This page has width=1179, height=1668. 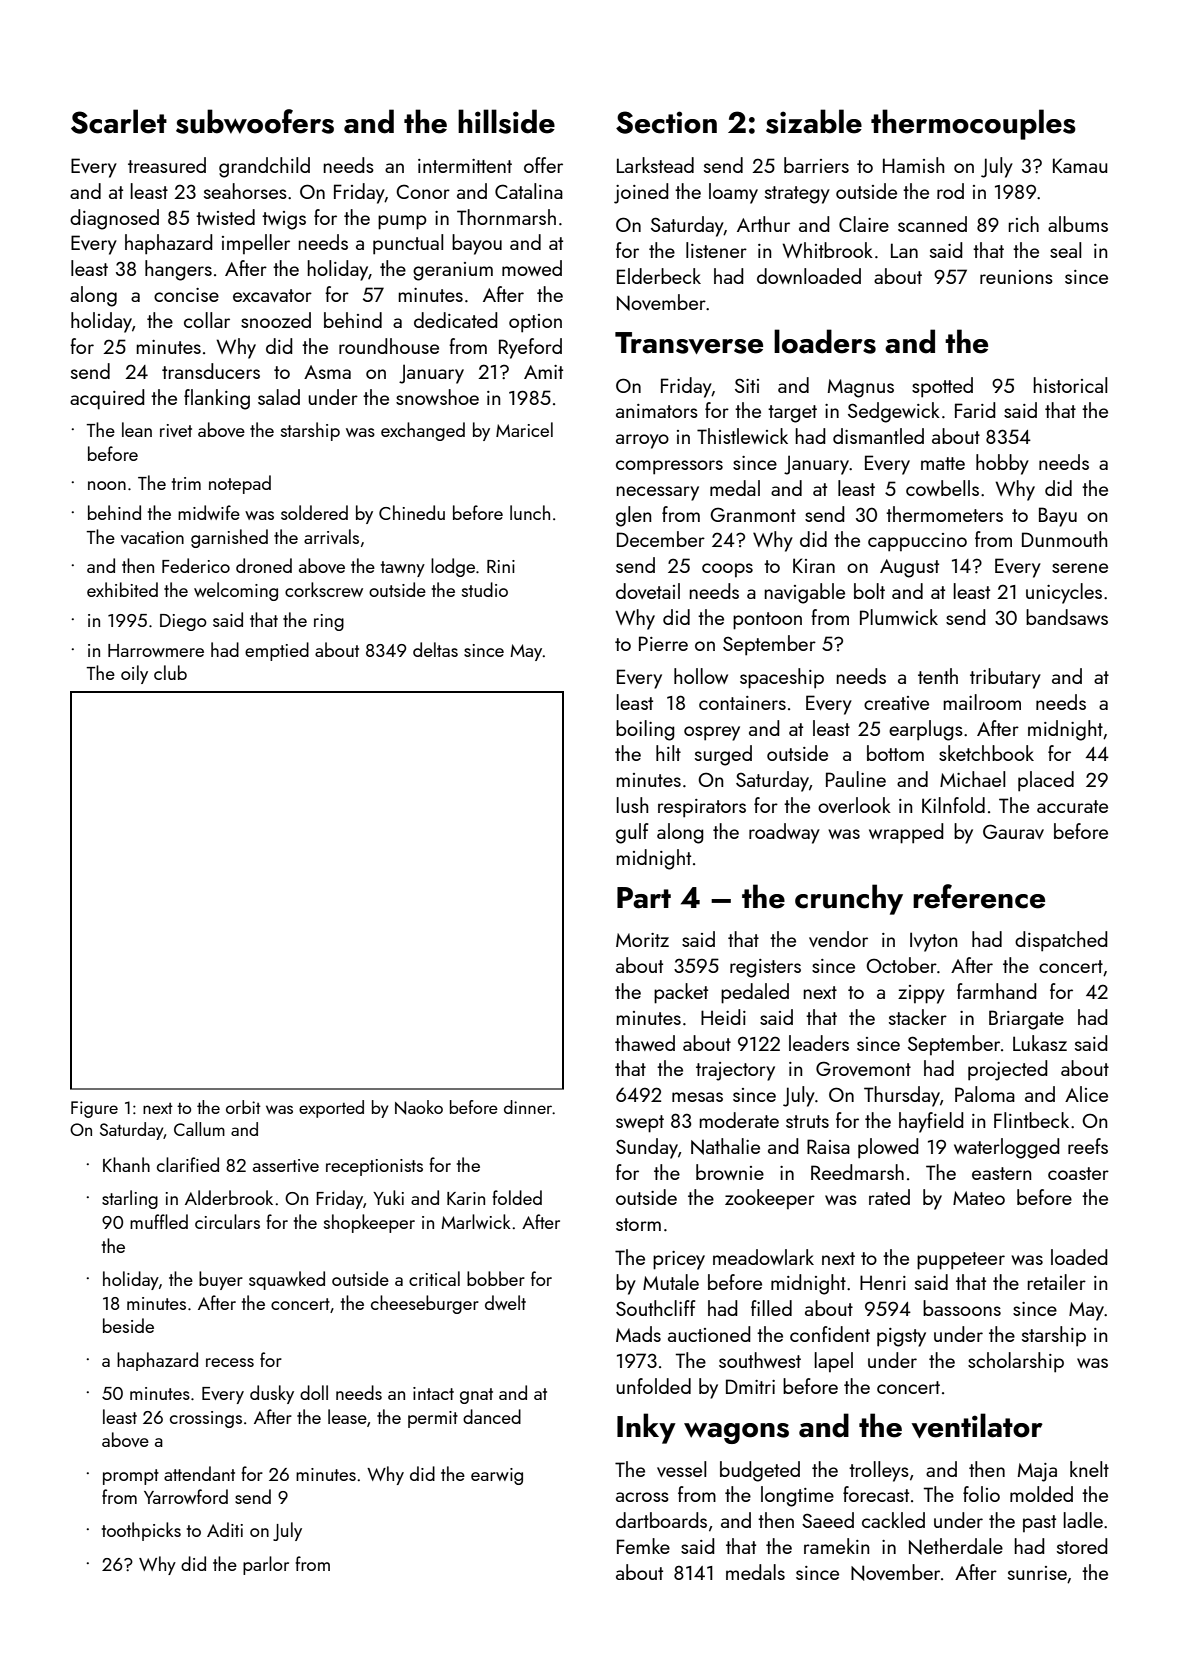 What do you see at coordinates (347, 1416) in the page?
I see `lease` at bounding box center [347, 1416].
